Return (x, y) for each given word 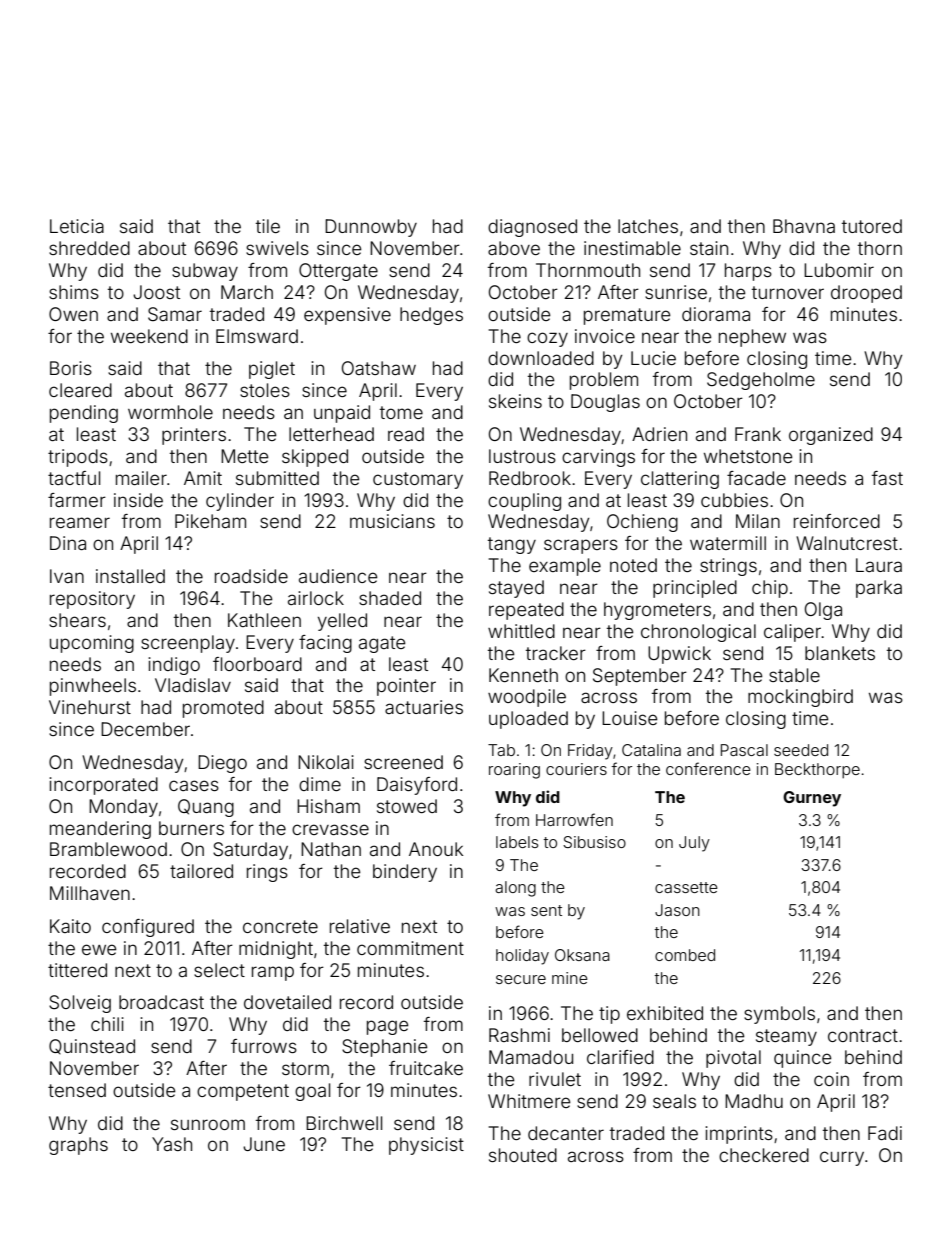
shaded (390, 598)
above (514, 248)
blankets (840, 653)
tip (609, 1015)
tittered (77, 970)
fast (887, 478)
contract (863, 1035)
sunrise (676, 292)
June (264, 1144)
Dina (68, 543)
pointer (406, 687)
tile (268, 226)
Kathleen (264, 620)
